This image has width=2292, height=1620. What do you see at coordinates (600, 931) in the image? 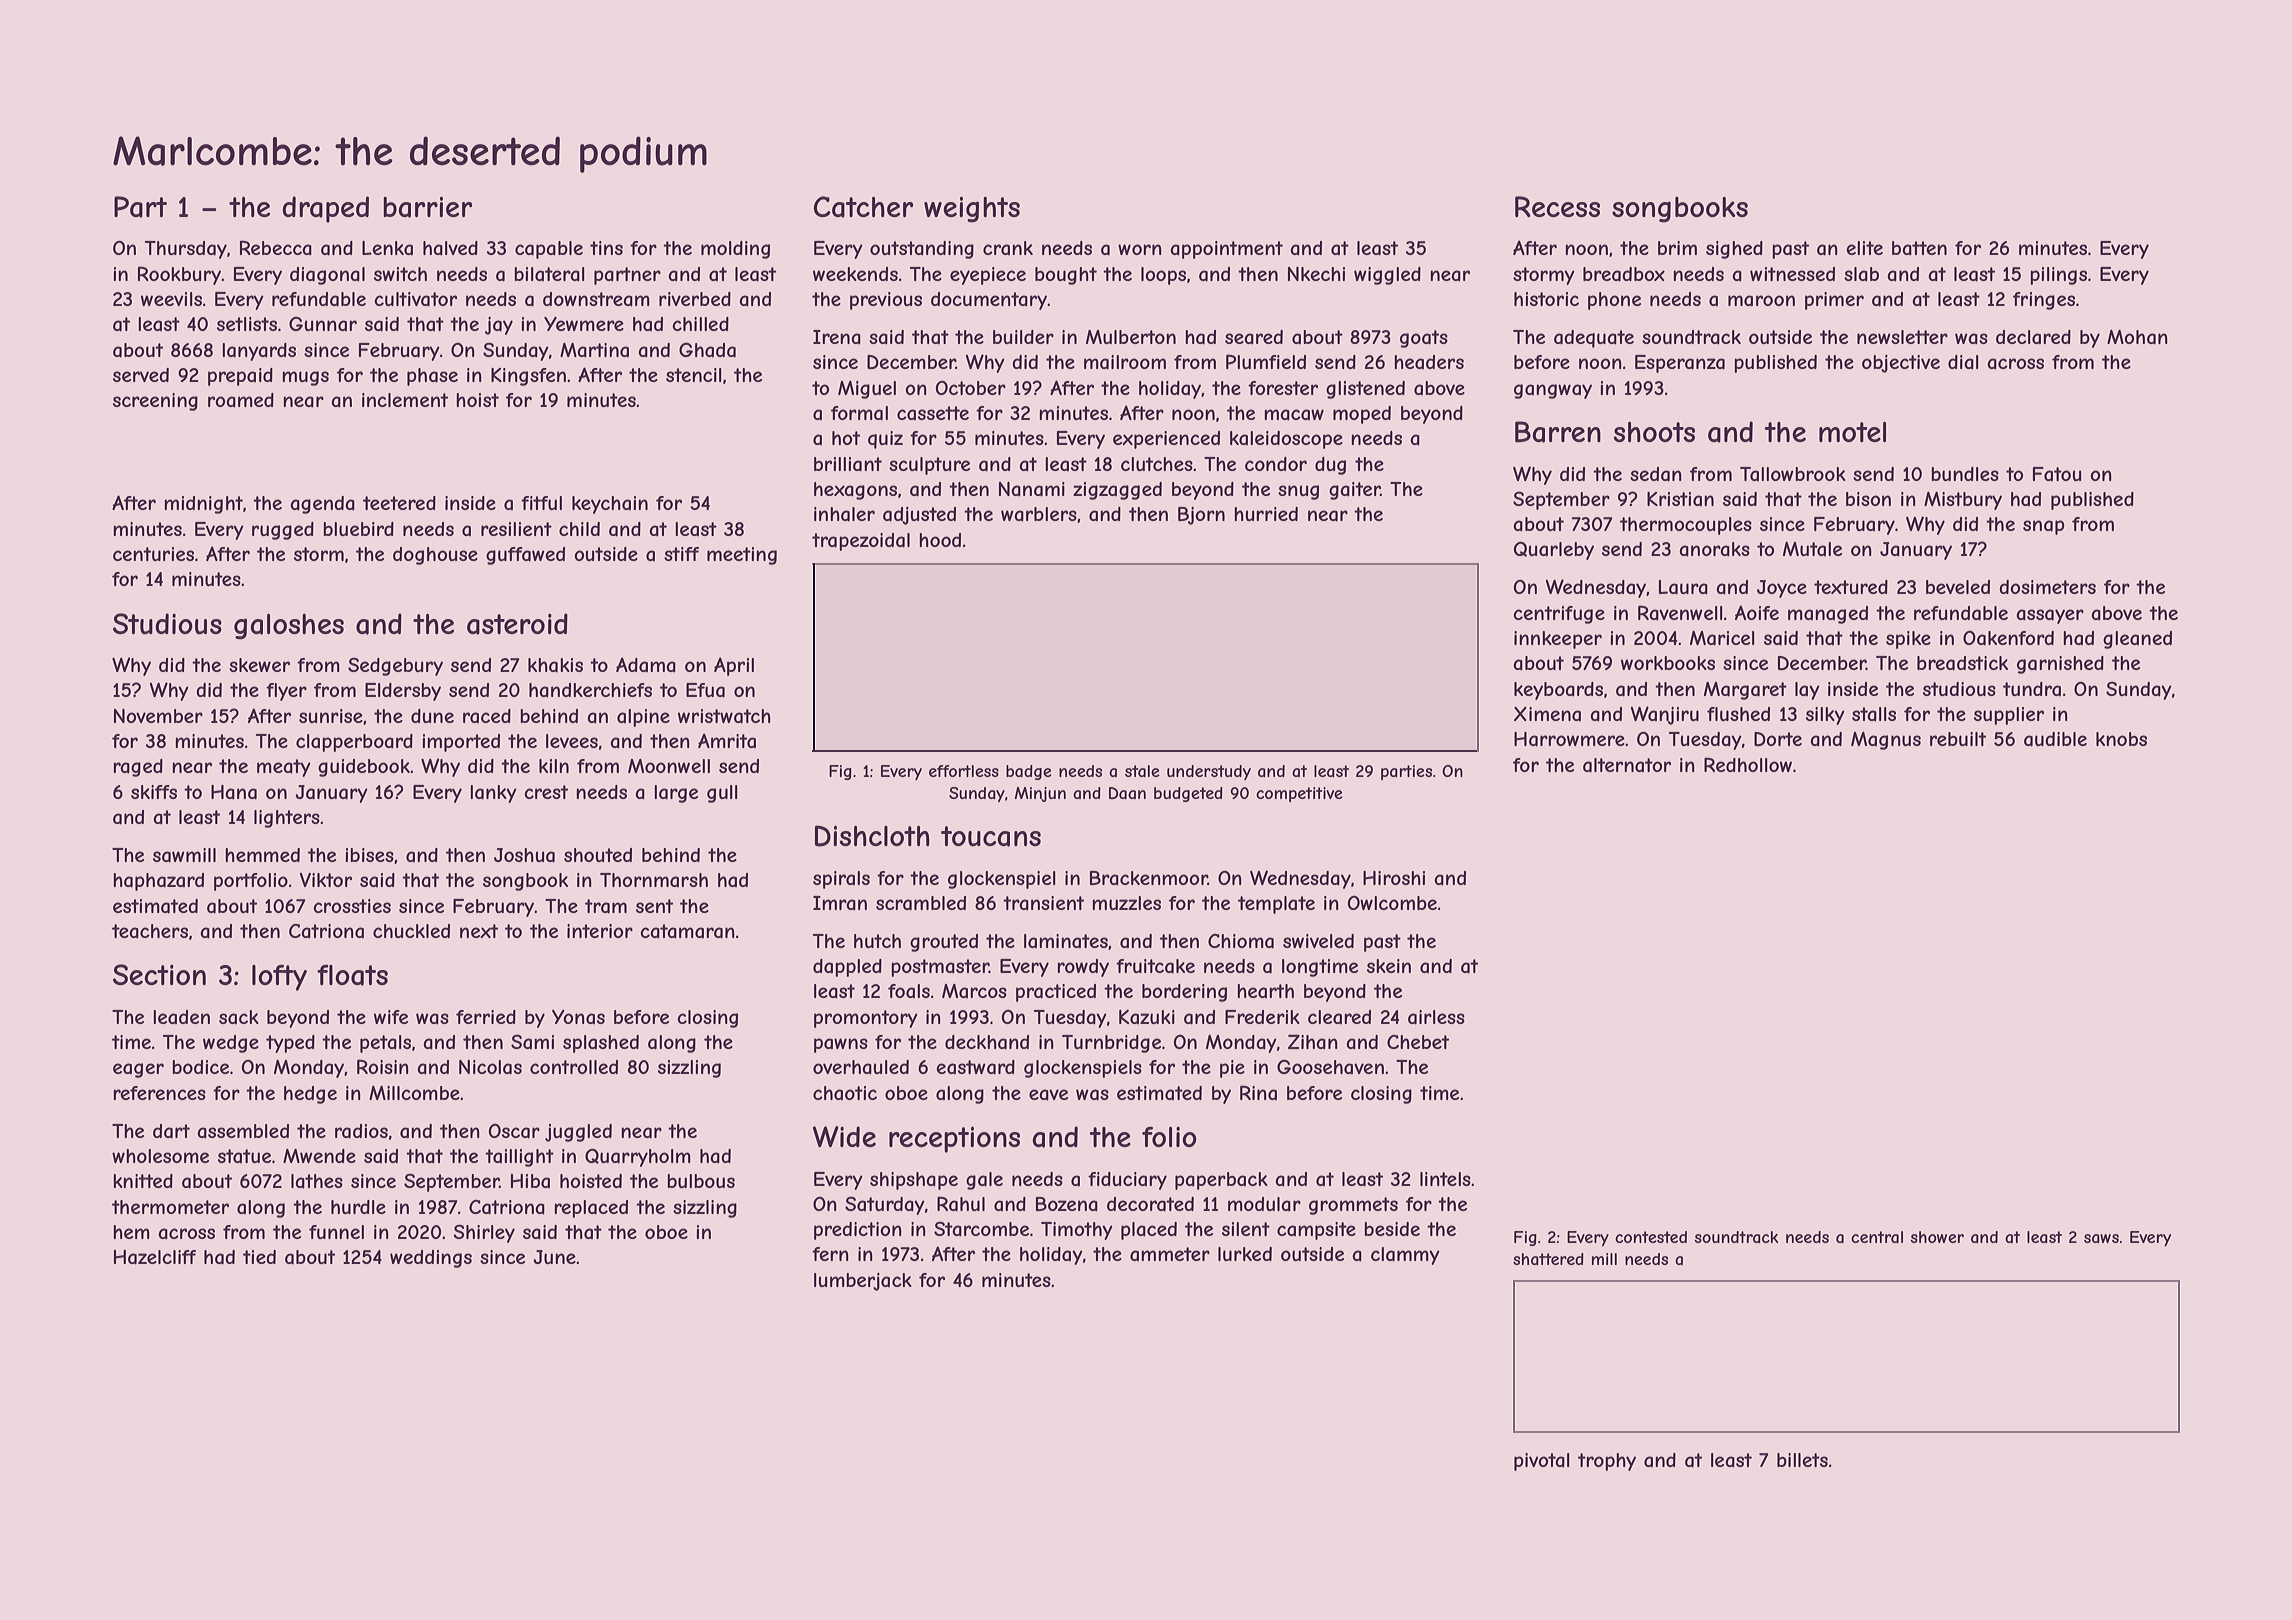
I see `interior` at bounding box center [600, 931].
